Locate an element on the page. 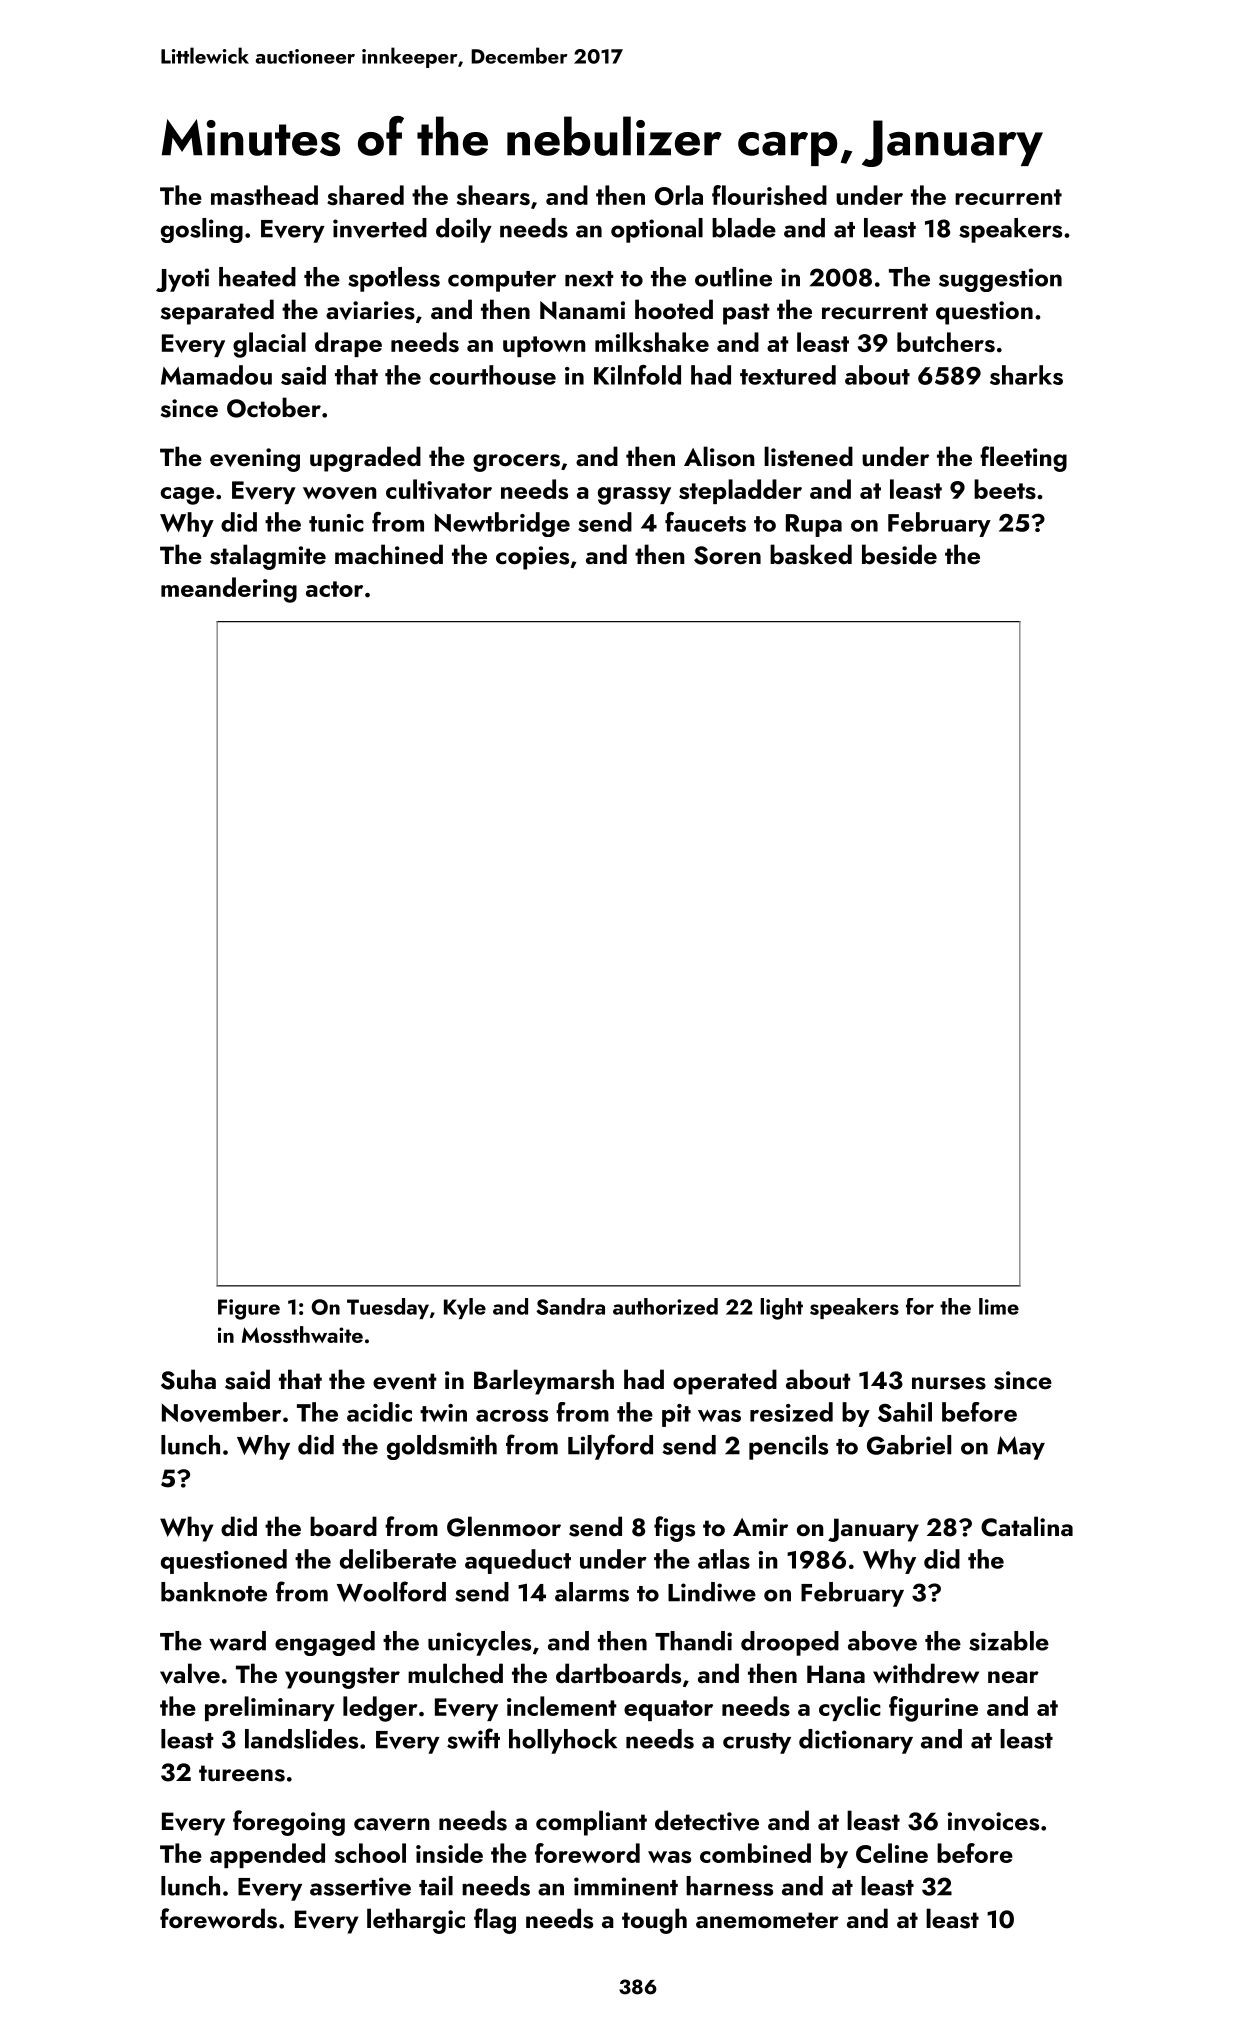  appended is located at coordinates (267, 1855).
